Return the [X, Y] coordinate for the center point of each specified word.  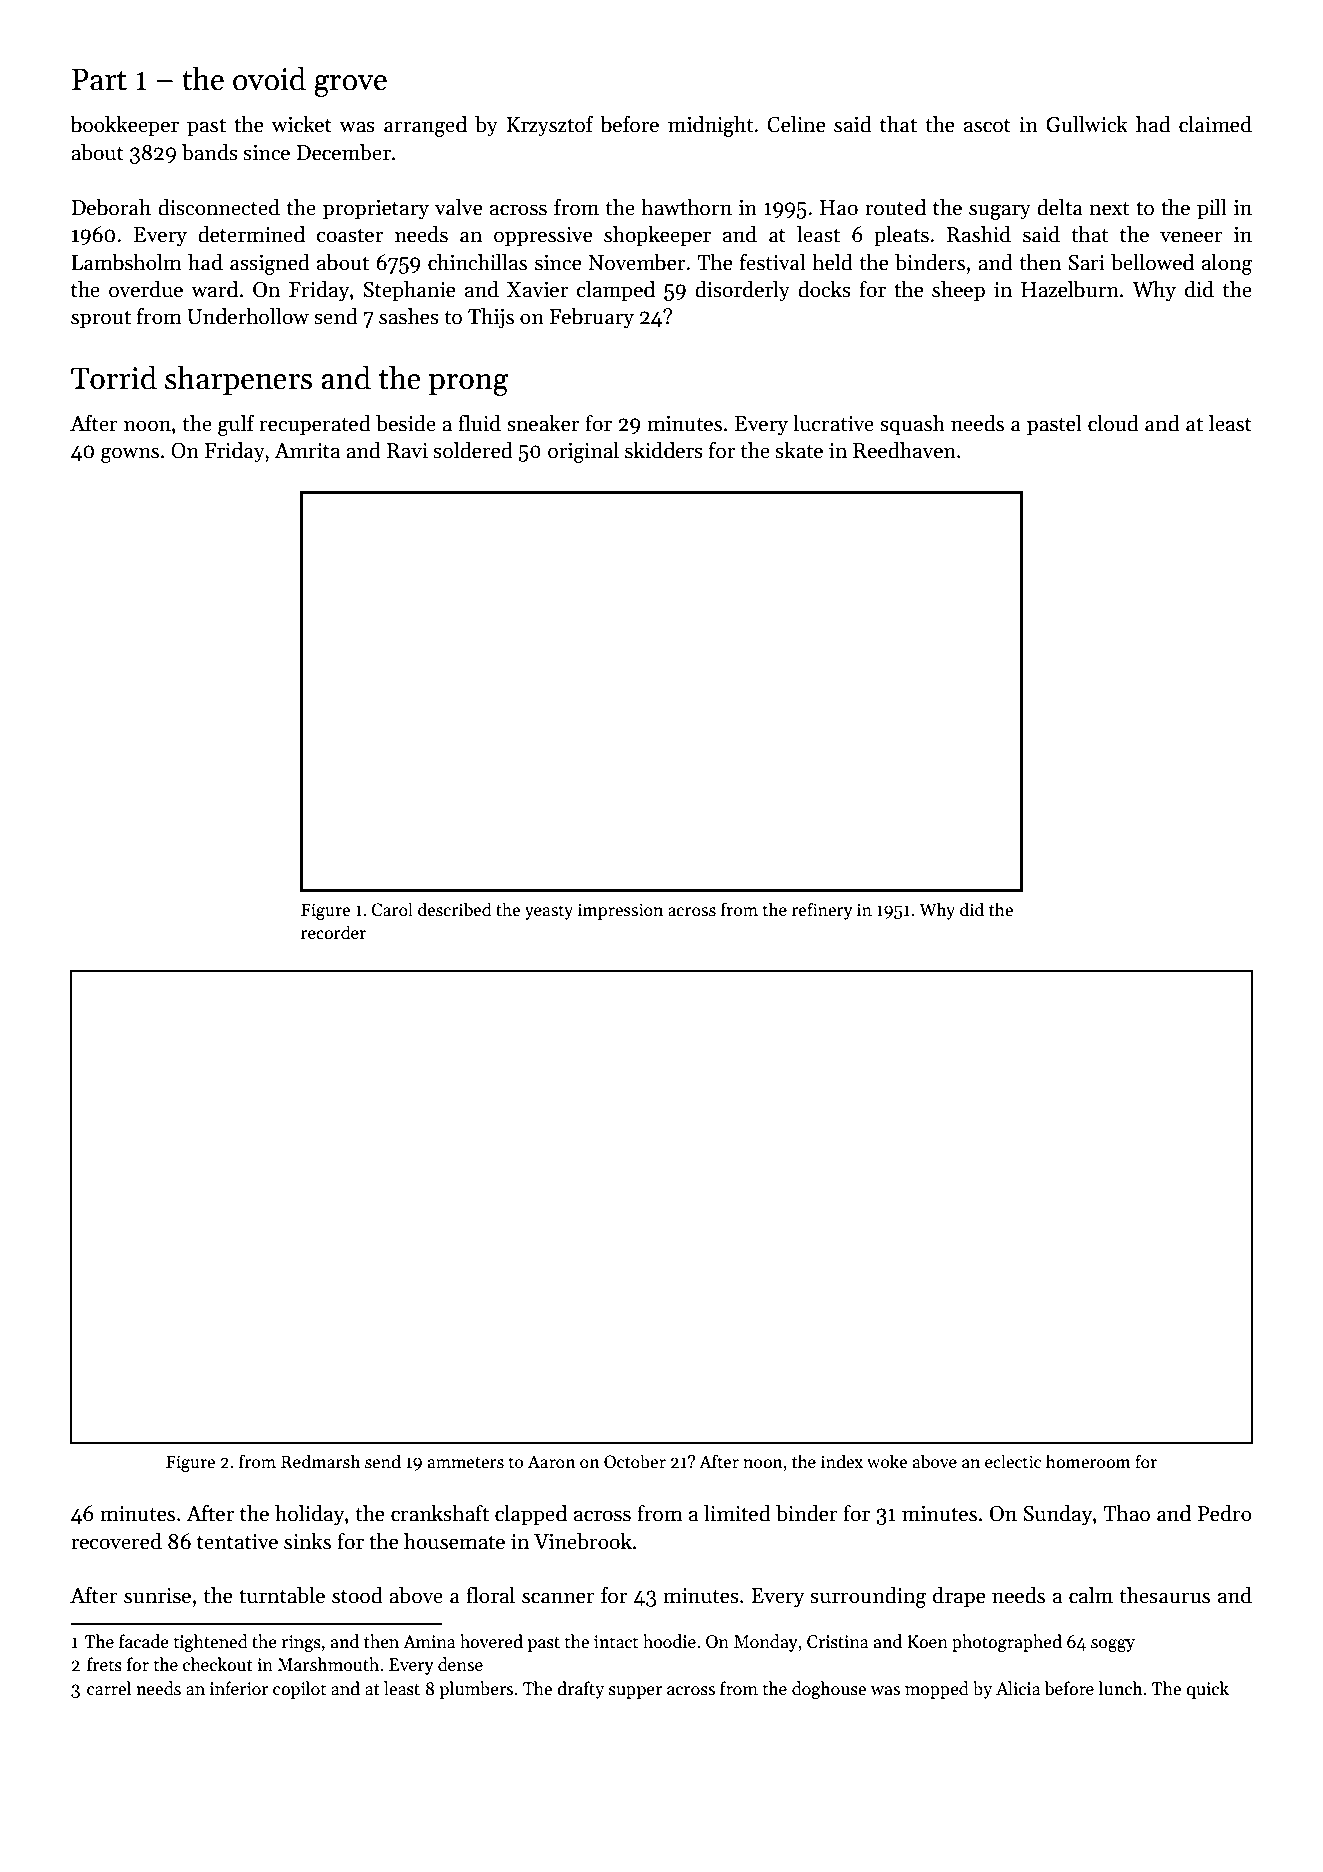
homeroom [1088, 1461]
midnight [710, 126]
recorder [333, 932]
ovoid [269, 78]
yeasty [549, 912]
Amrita [307, 451]
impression [620, 911]
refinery [822, 911]
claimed [1215, 124]
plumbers [476, 1690]
